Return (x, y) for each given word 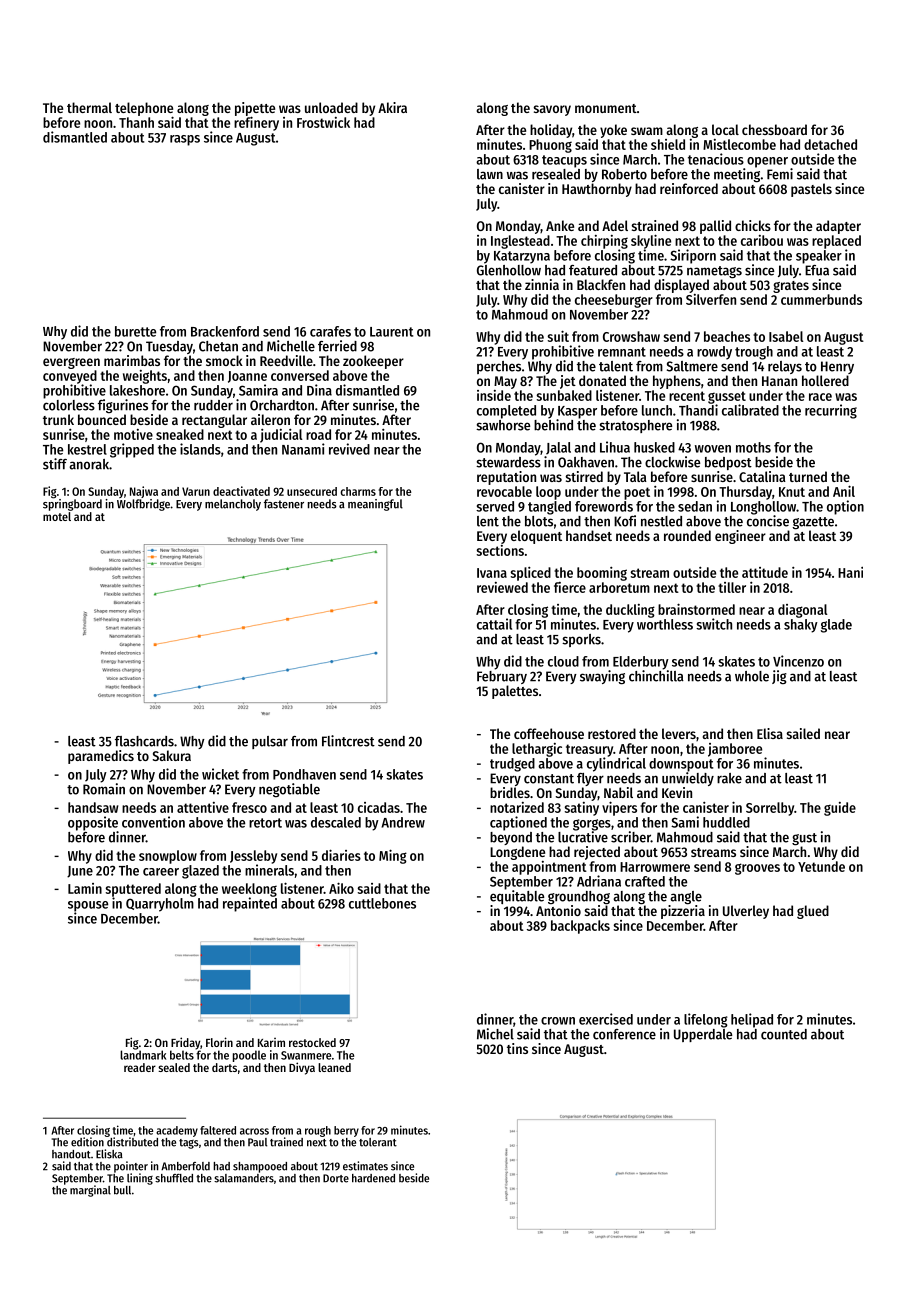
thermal (89, 107)
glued (813, 912)
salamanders (244, 1178)
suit (558, 336)
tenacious (716, 159)
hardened (373, 1178)
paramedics (101, 757)
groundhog (579, 897)
